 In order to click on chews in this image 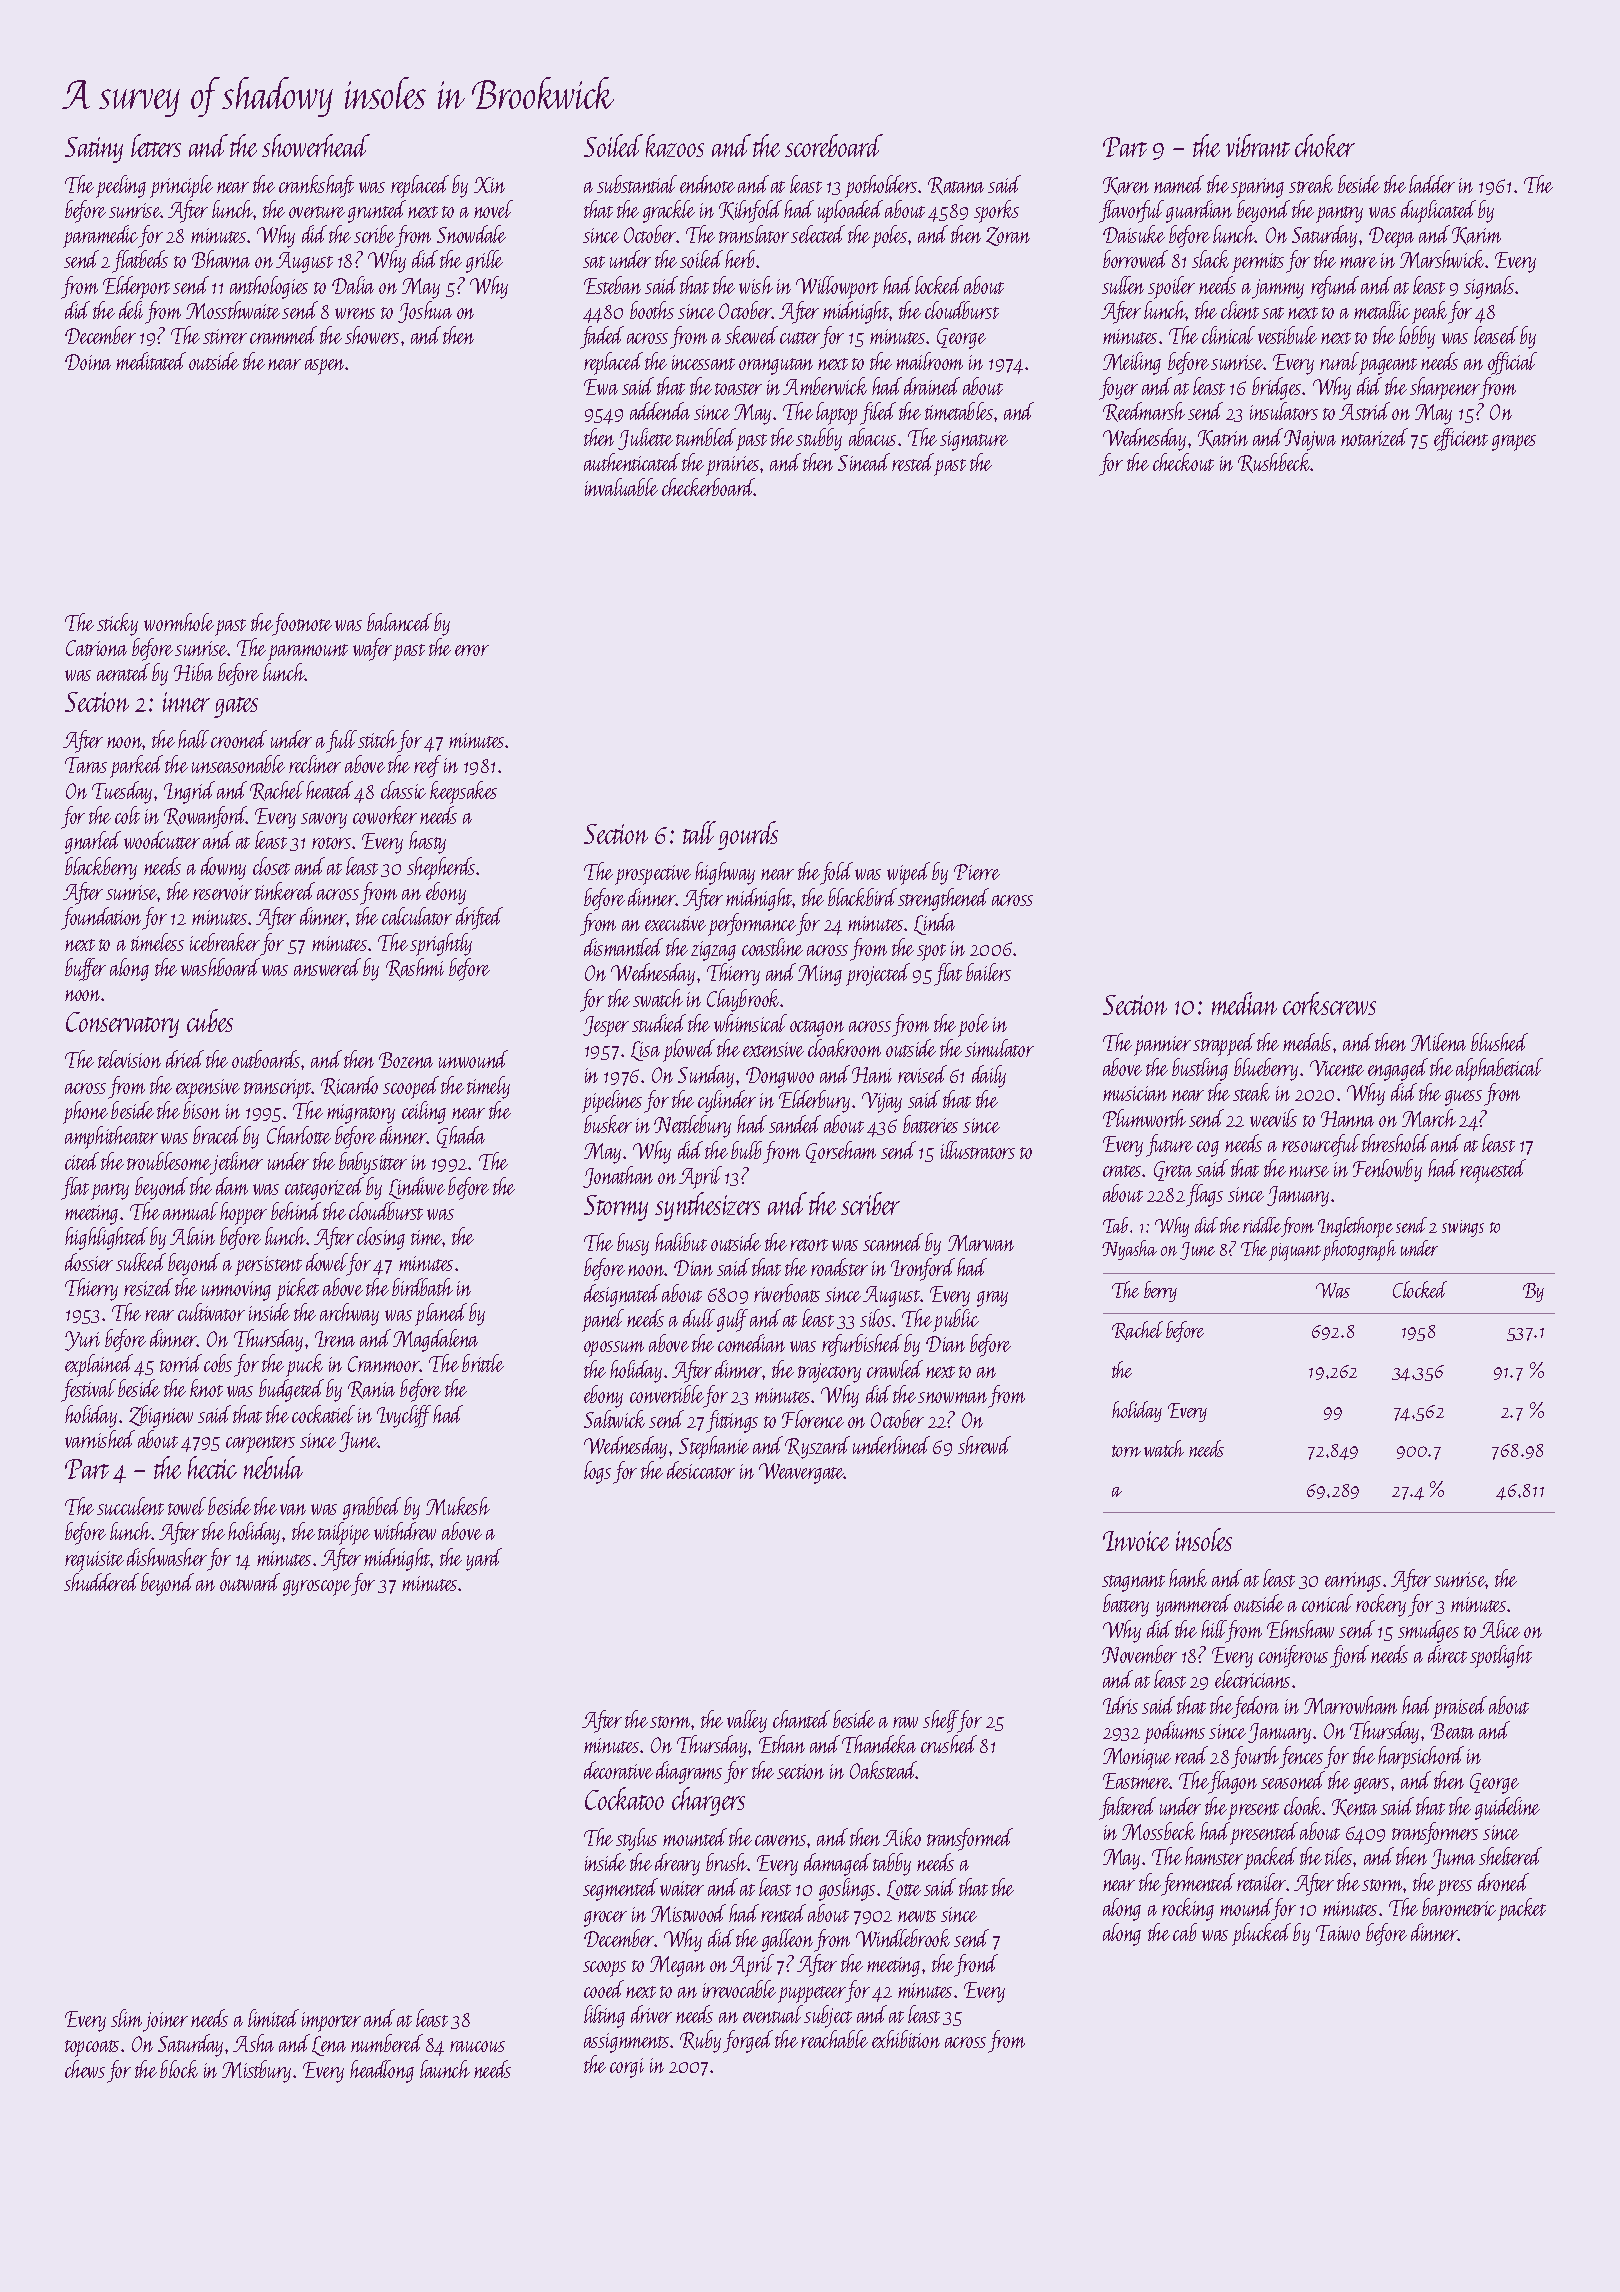, I will do `click(85, 2069)`.
